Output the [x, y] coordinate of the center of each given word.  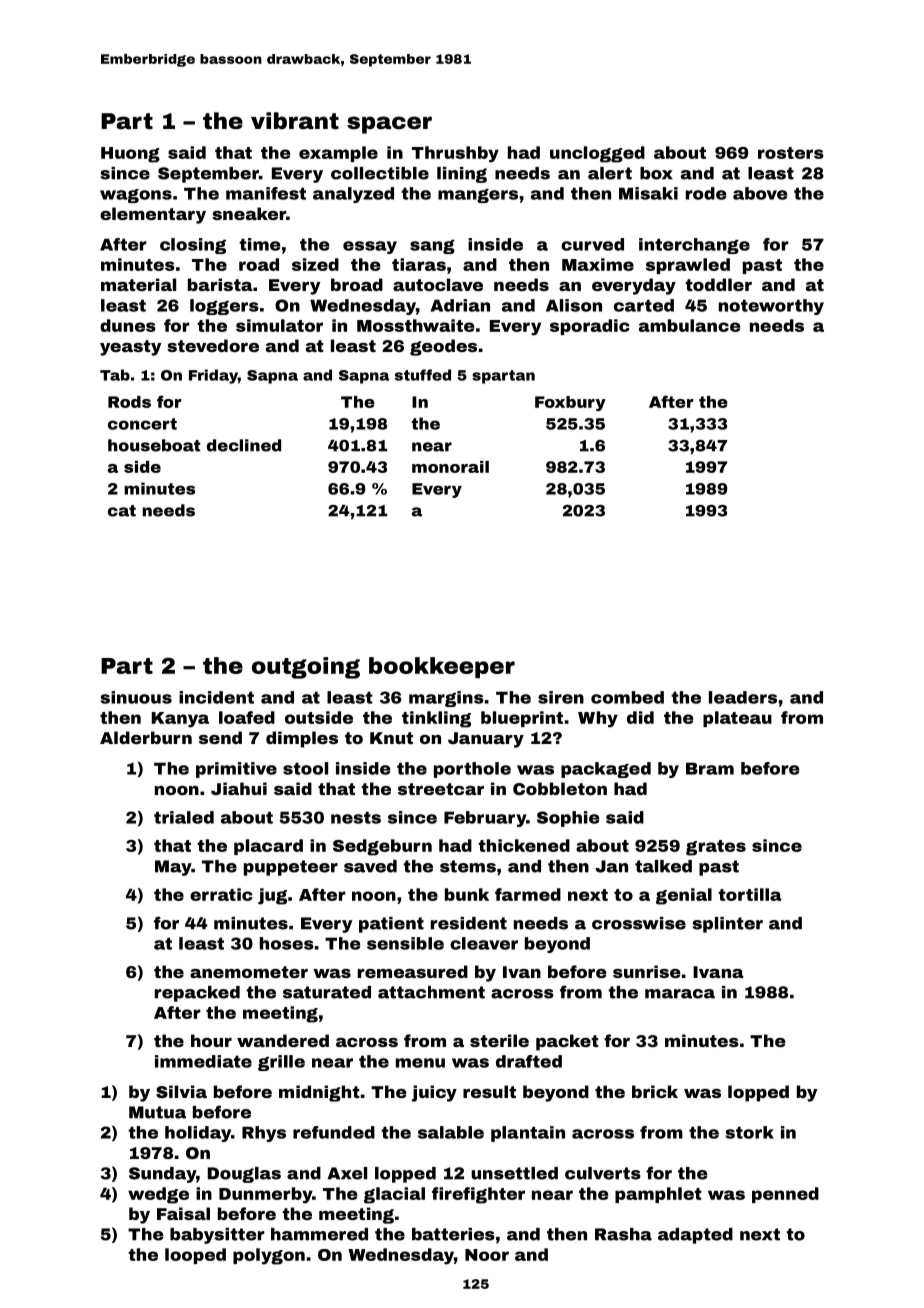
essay [370, 247]
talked [663, 866]
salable [451, 1132]
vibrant [295, 121]
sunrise [647, 971]
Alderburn [146, 737]
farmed [528, 894]
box [656, 173]
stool [305, 768]
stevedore [213, 345]
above [760, 193]
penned [785, 1195]
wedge [158, 1195]
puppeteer [291, 868]
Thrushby [455, 154]
